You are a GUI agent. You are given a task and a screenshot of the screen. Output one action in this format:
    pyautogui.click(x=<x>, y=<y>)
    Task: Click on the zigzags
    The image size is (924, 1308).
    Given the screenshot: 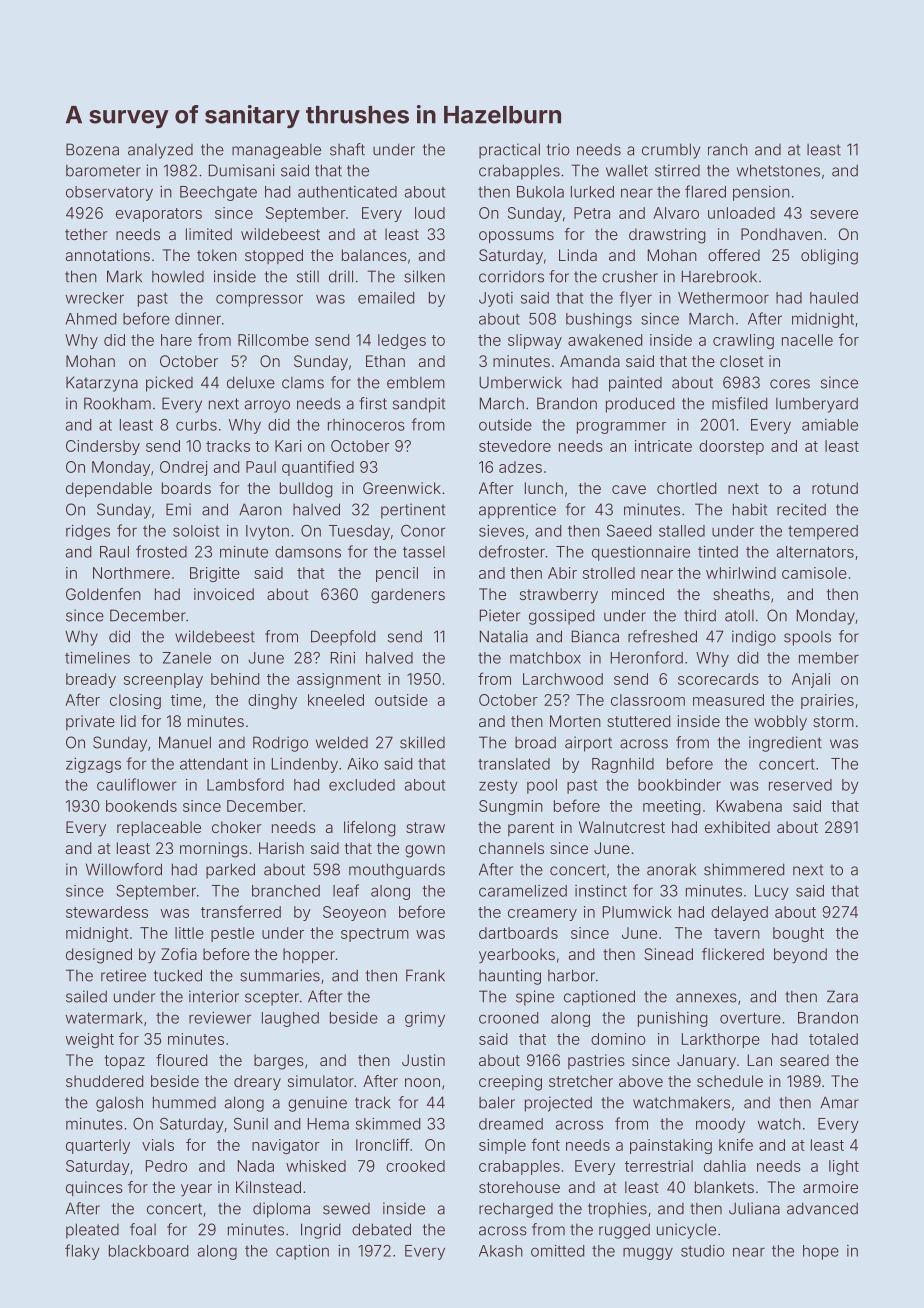 What is the action you would take?
    pyautogui.click(x=93, y=765)
